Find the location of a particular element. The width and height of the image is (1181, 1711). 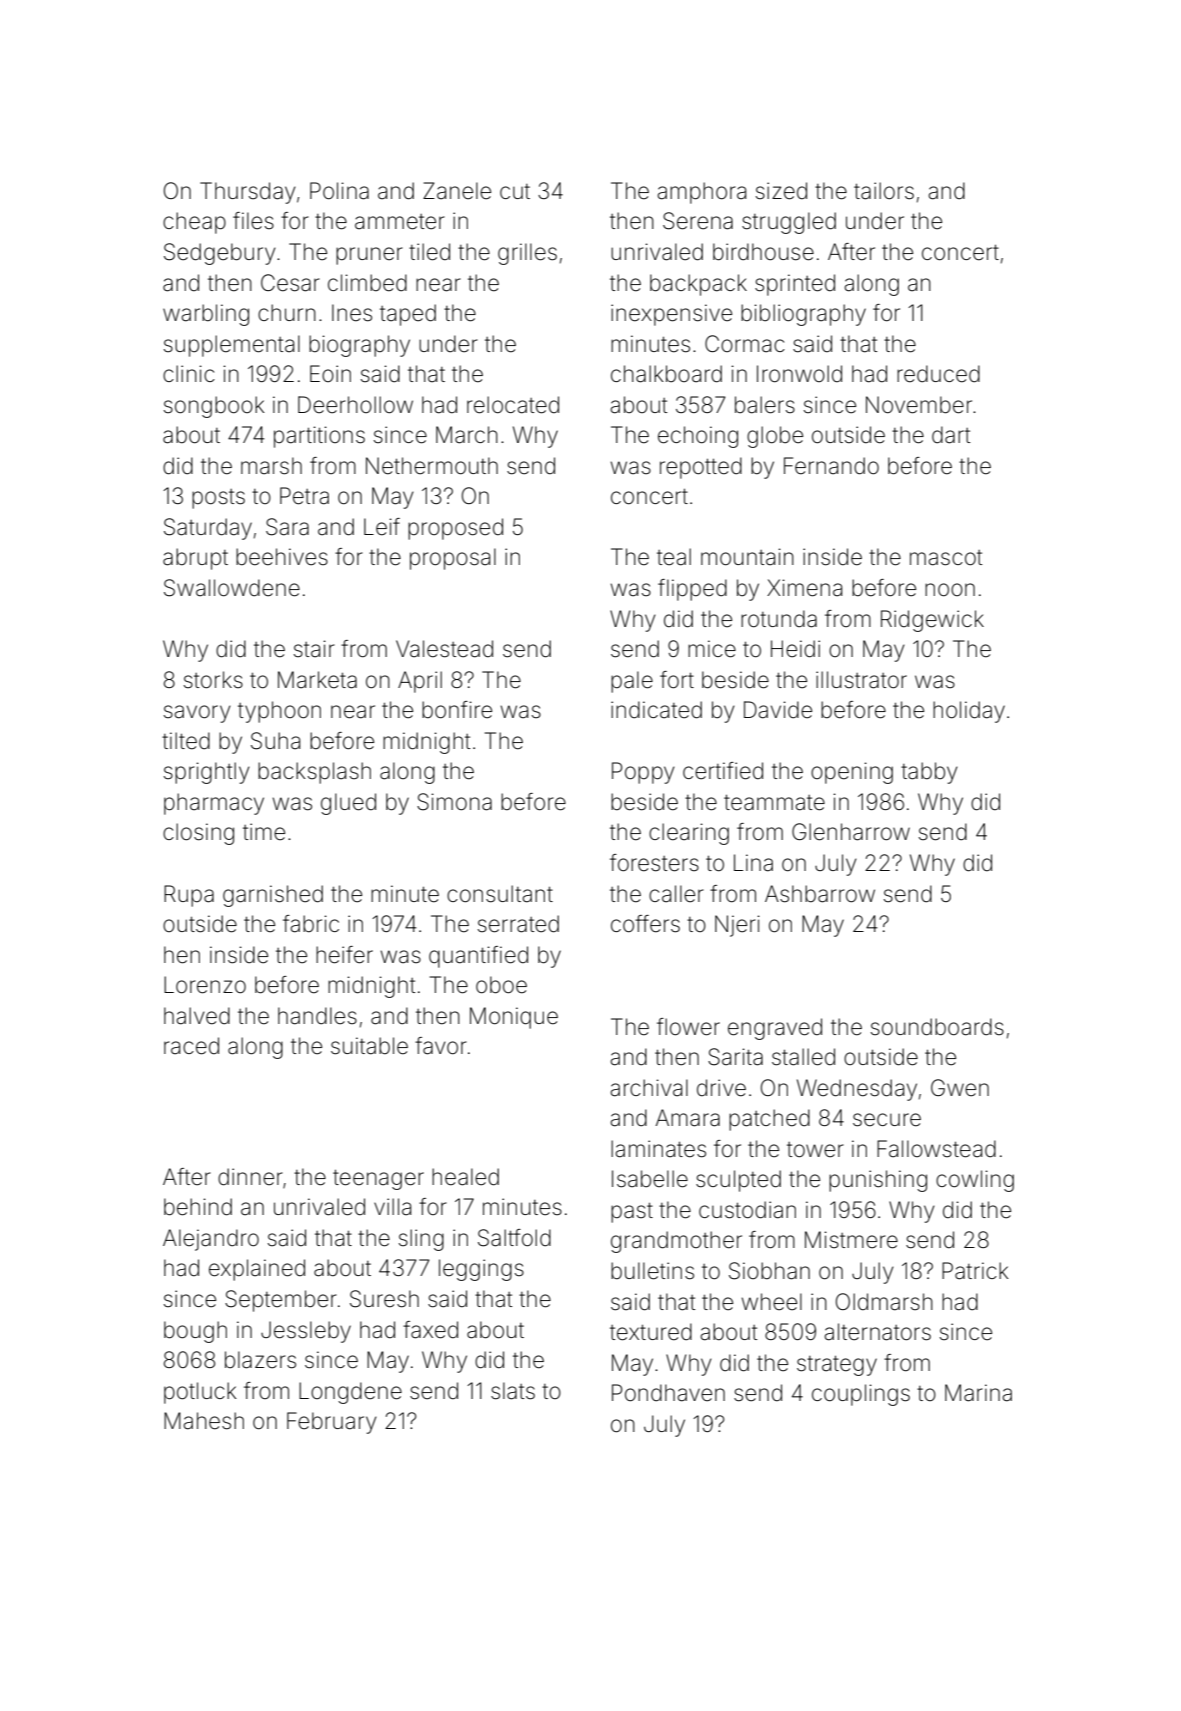

mountain is located at coordinates (747, 557).
